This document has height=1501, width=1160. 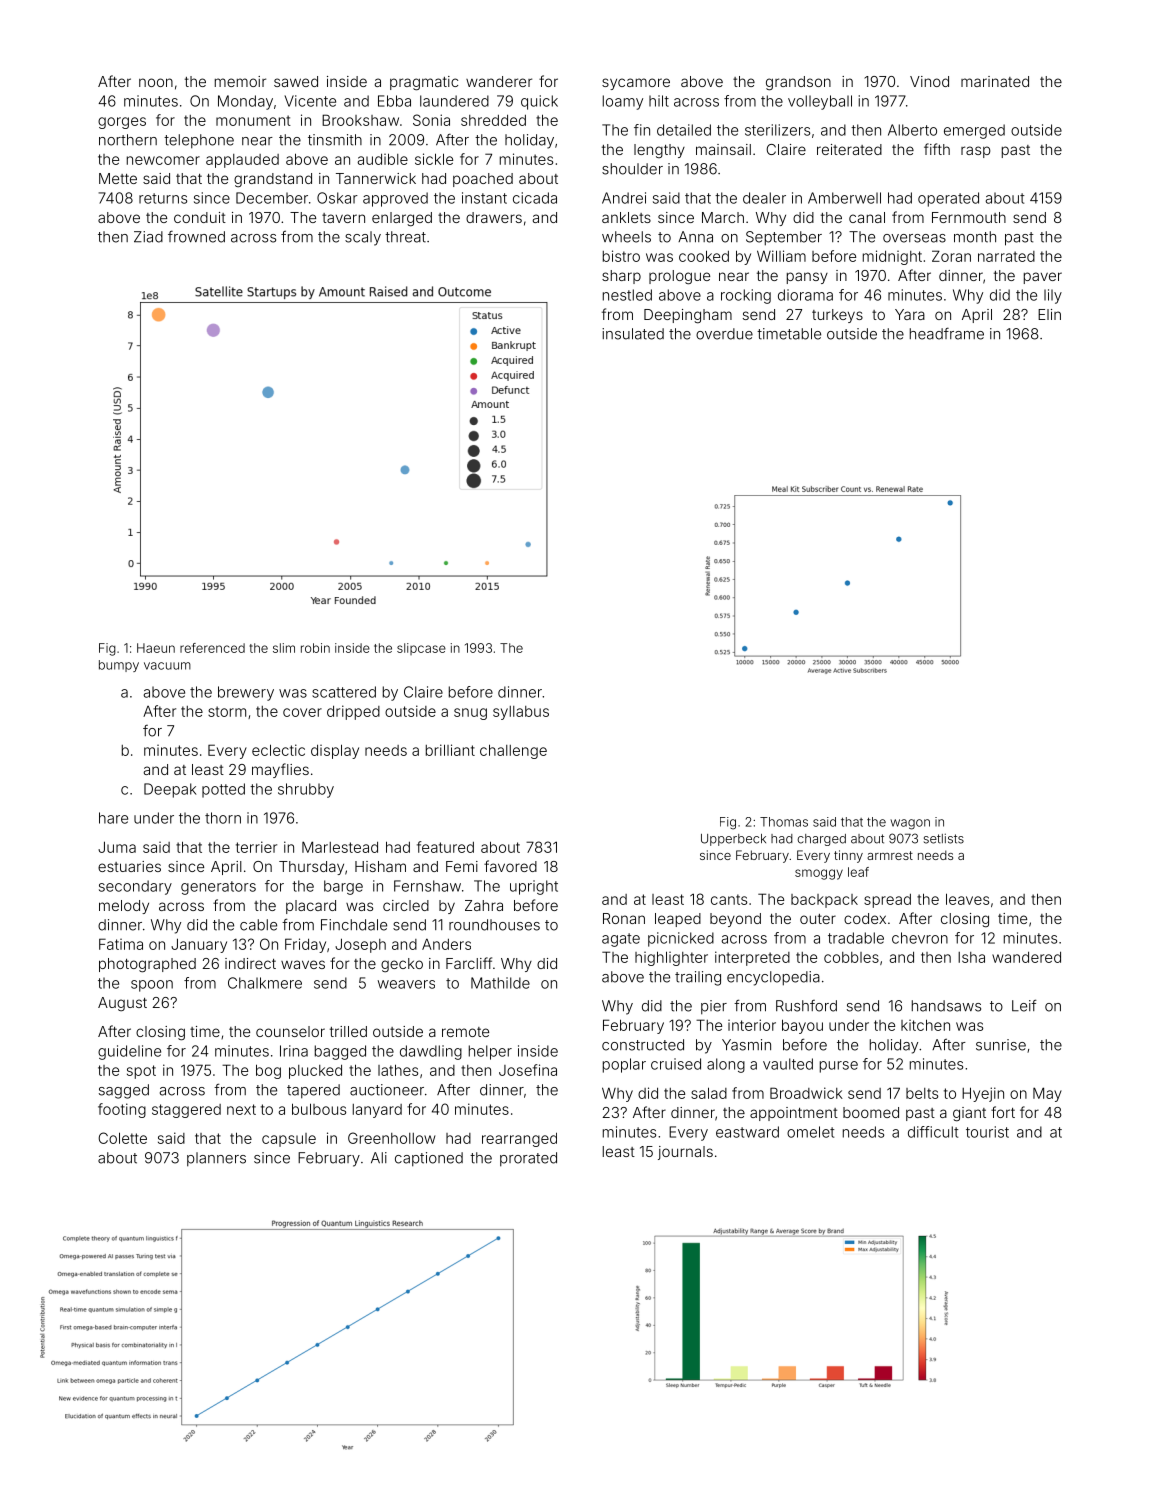 What do you see at coordinates (764, 198) in the document?
I see `dealer` at bounding box center [764, 198].
